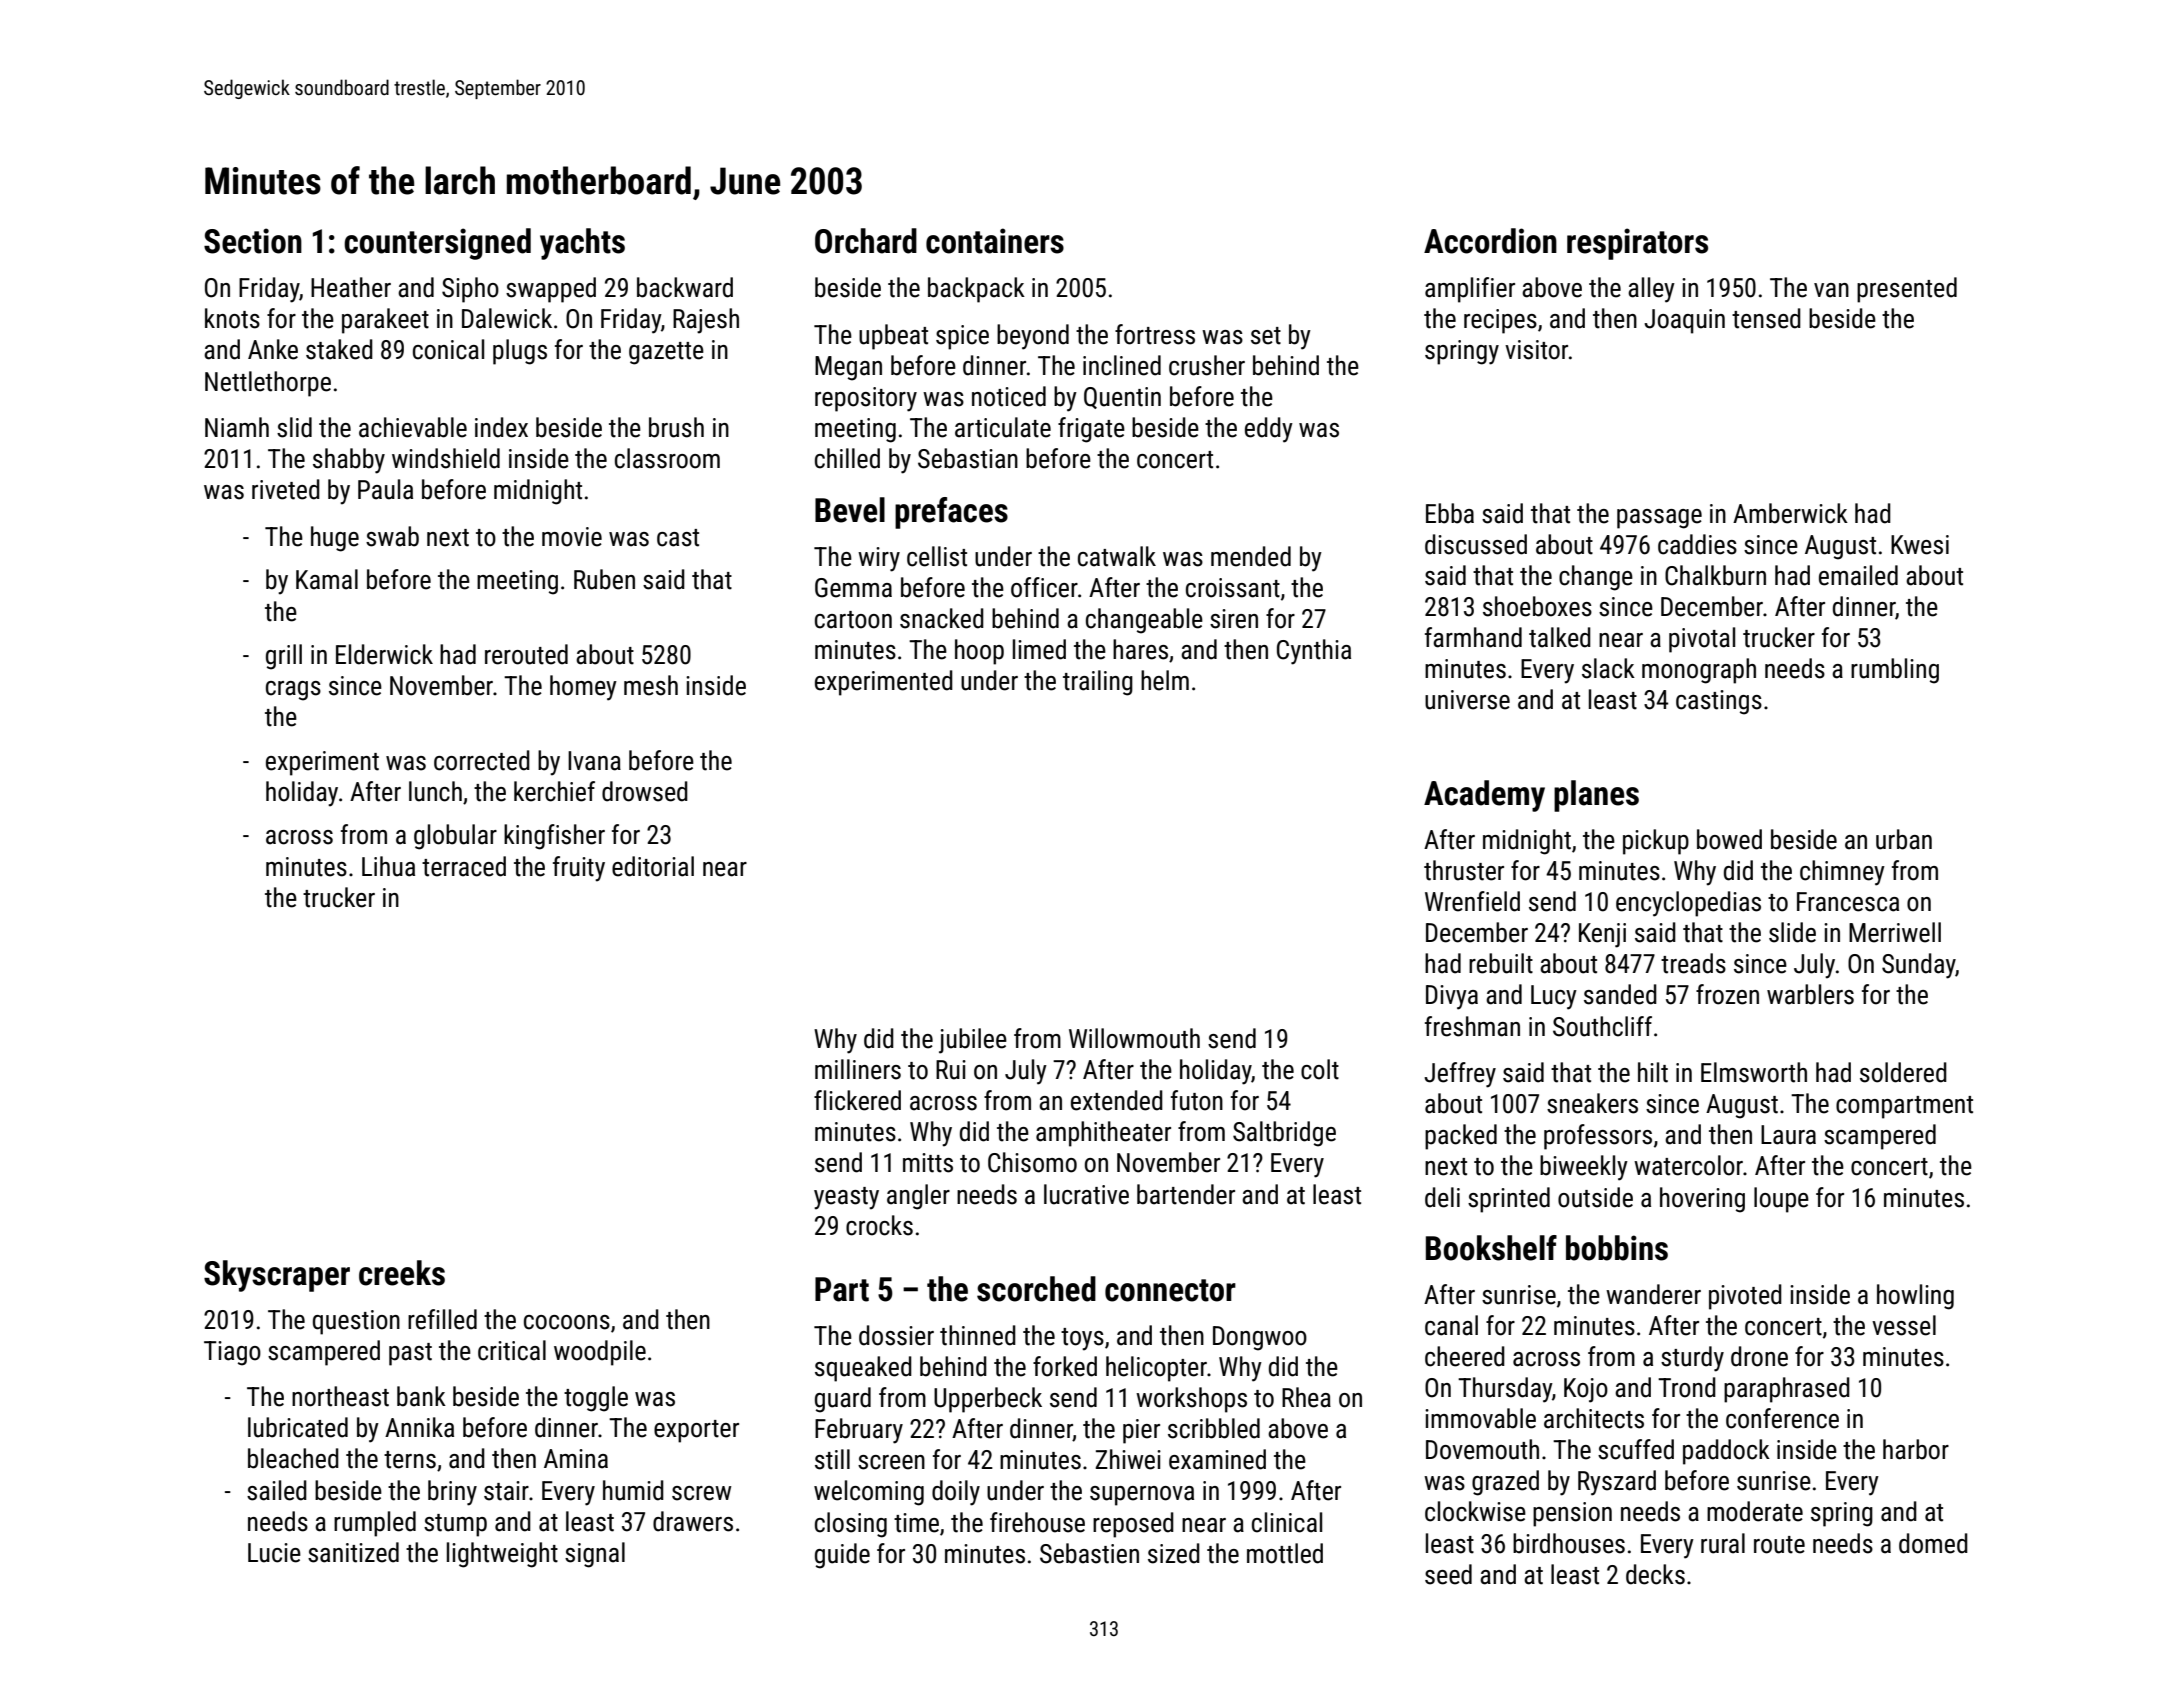  I want to click on signal, so click(595, 1555).
